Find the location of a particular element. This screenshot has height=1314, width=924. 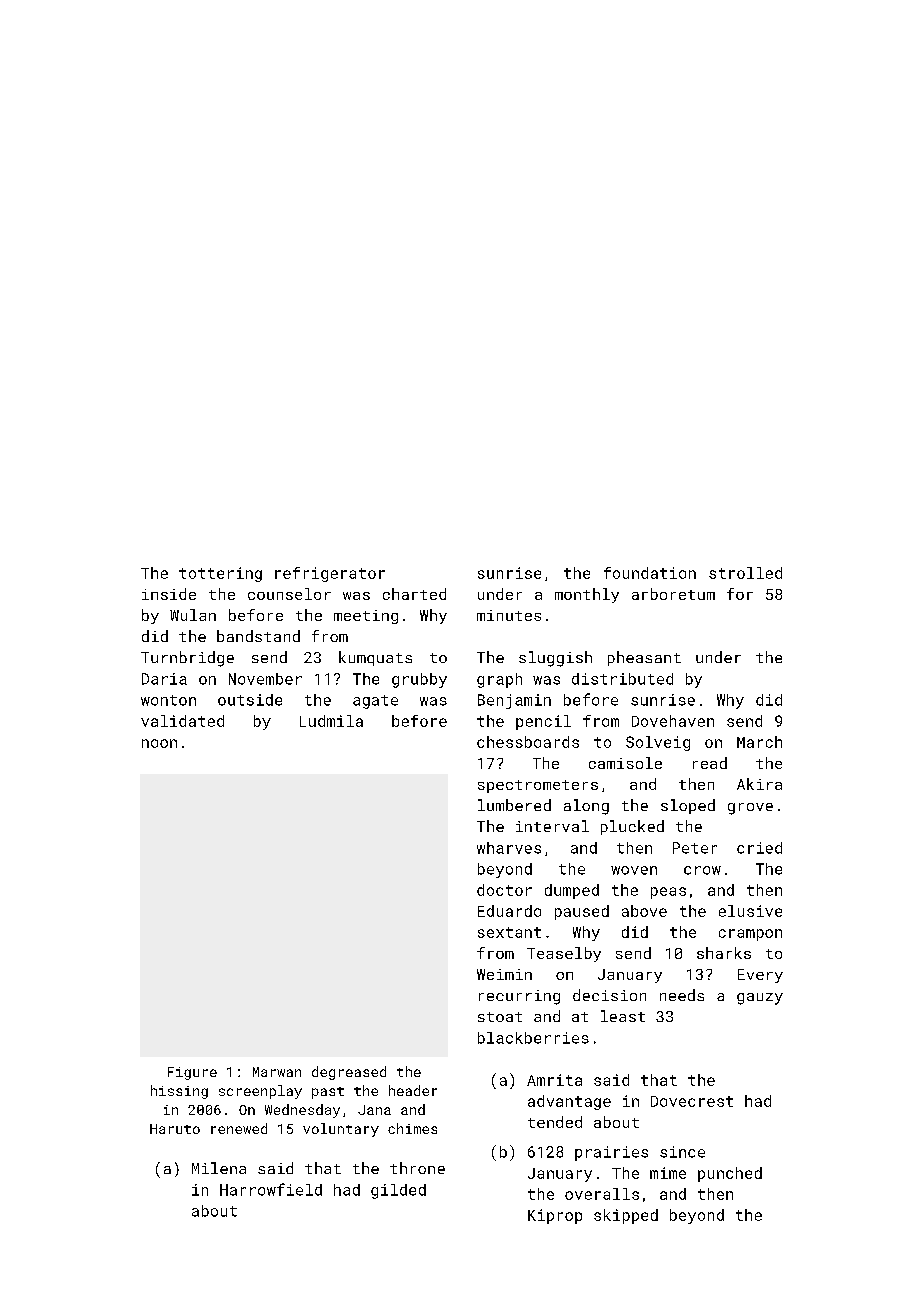

noon is located at coordinates (159, 743).
